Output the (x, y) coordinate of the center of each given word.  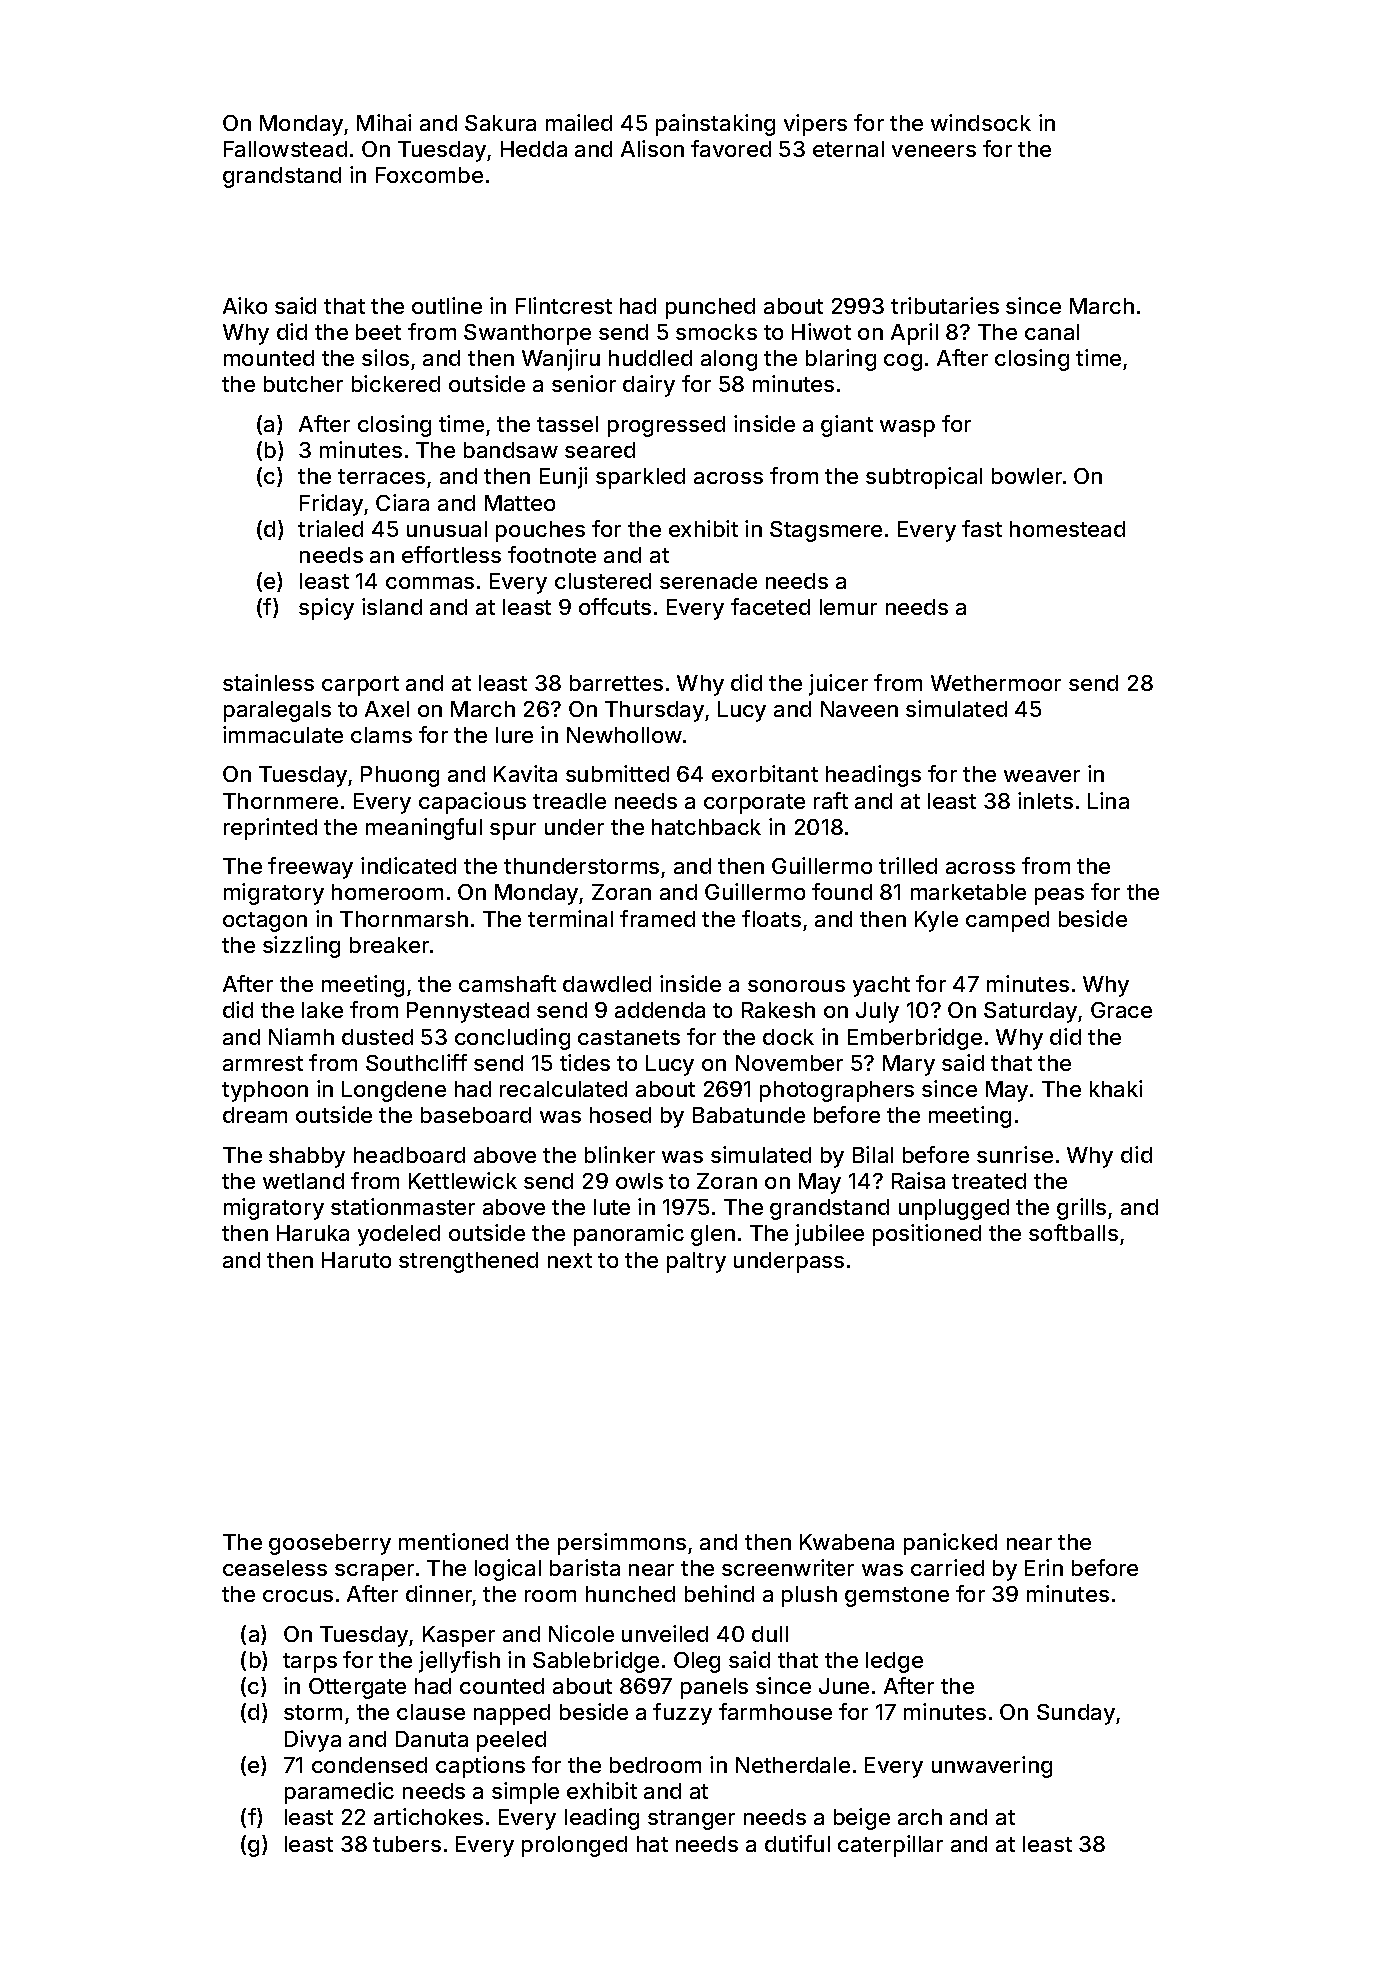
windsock (981, 122)
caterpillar (890, 1846)
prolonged (574, 1846)
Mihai (384, 122)
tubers (407, 1844)
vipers (815, 125)
